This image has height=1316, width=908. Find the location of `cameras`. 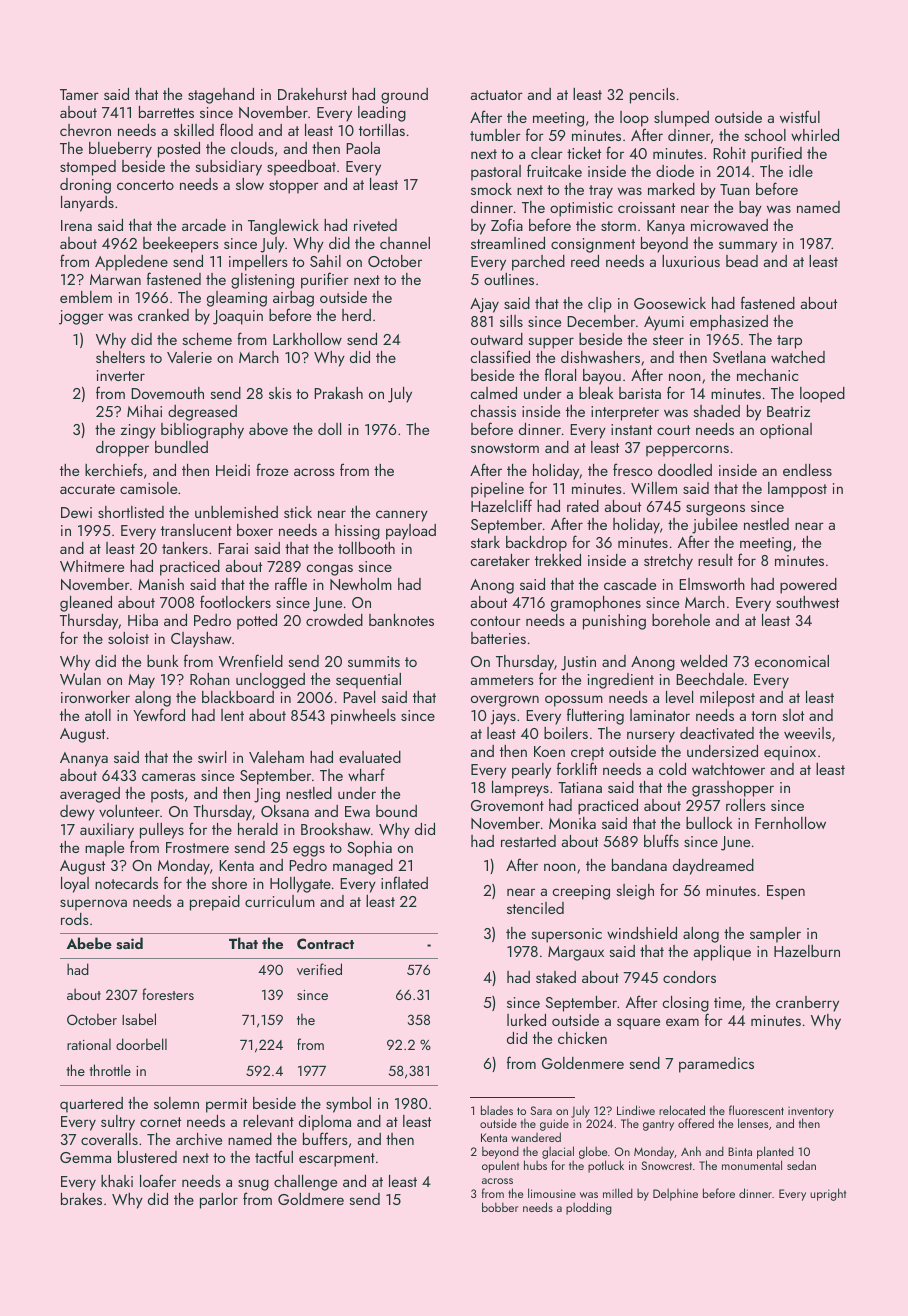

cameras is located at coordinates (169, 777).
